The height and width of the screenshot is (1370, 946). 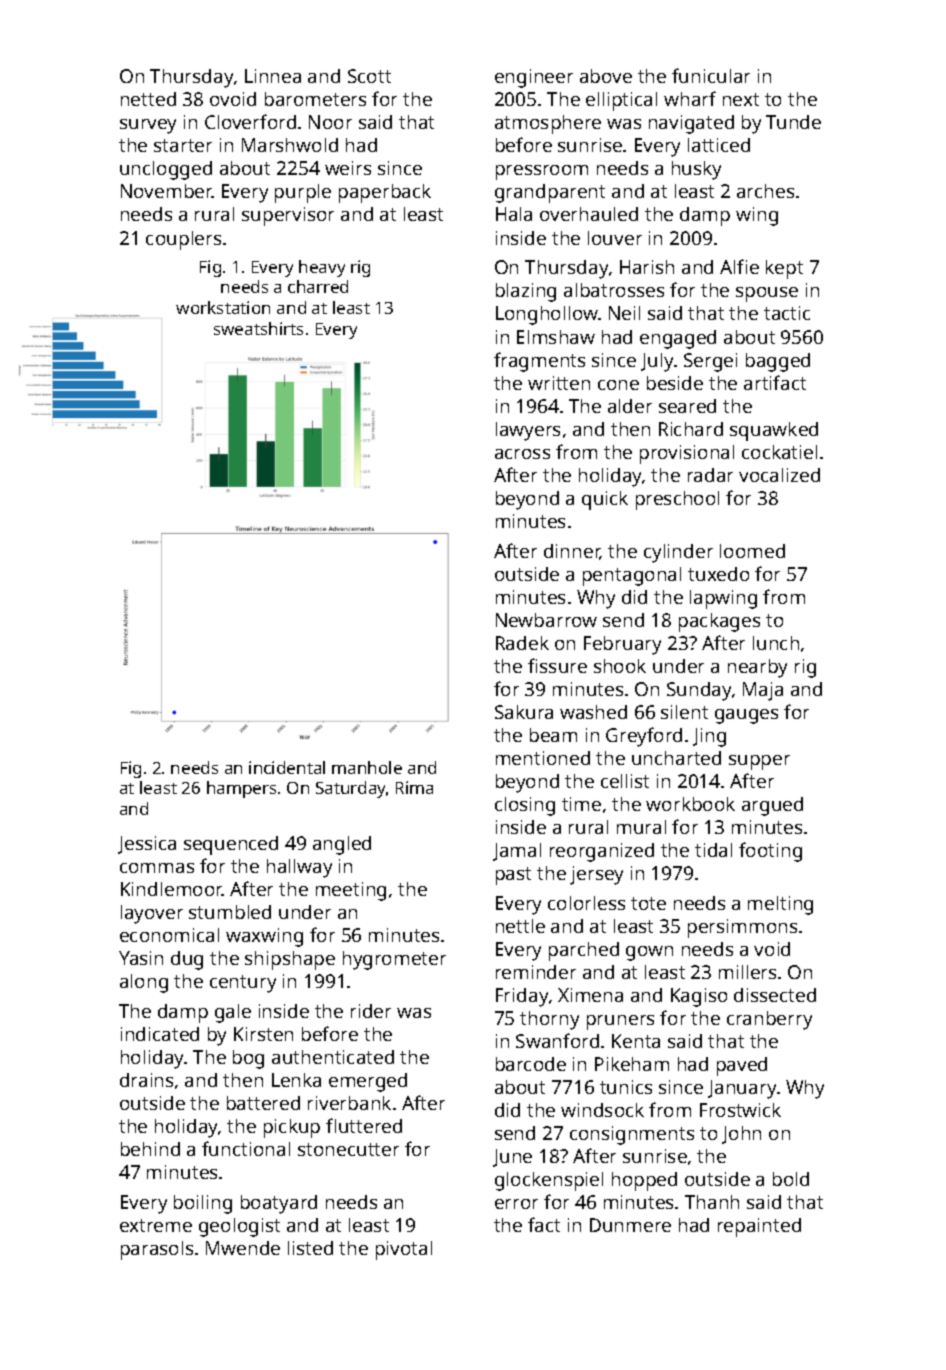 What do you see at coordinates (763, 691) in the screenshot?
I see `Maja` at bounding box center [763, 691].
